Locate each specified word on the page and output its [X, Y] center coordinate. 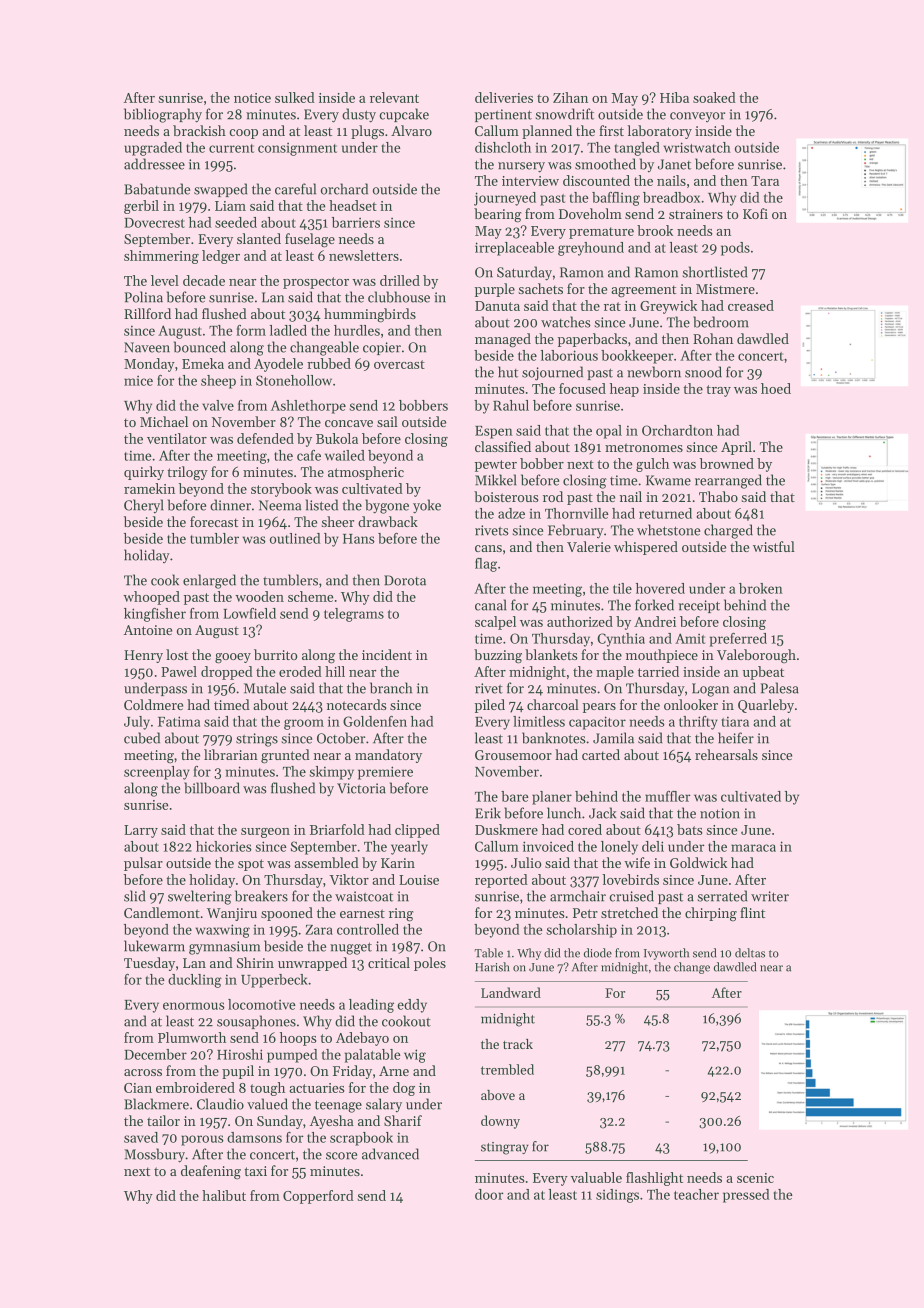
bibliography [163, 115]
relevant [394, 97]
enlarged [209, 581]
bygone [387, 506]
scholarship [582, 931]
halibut [224, 1195]
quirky [144, 473]
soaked [714, 97]
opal [609, 432]
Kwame [668, 480]
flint [752, 912]
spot [251, 865]
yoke [427, 506]
